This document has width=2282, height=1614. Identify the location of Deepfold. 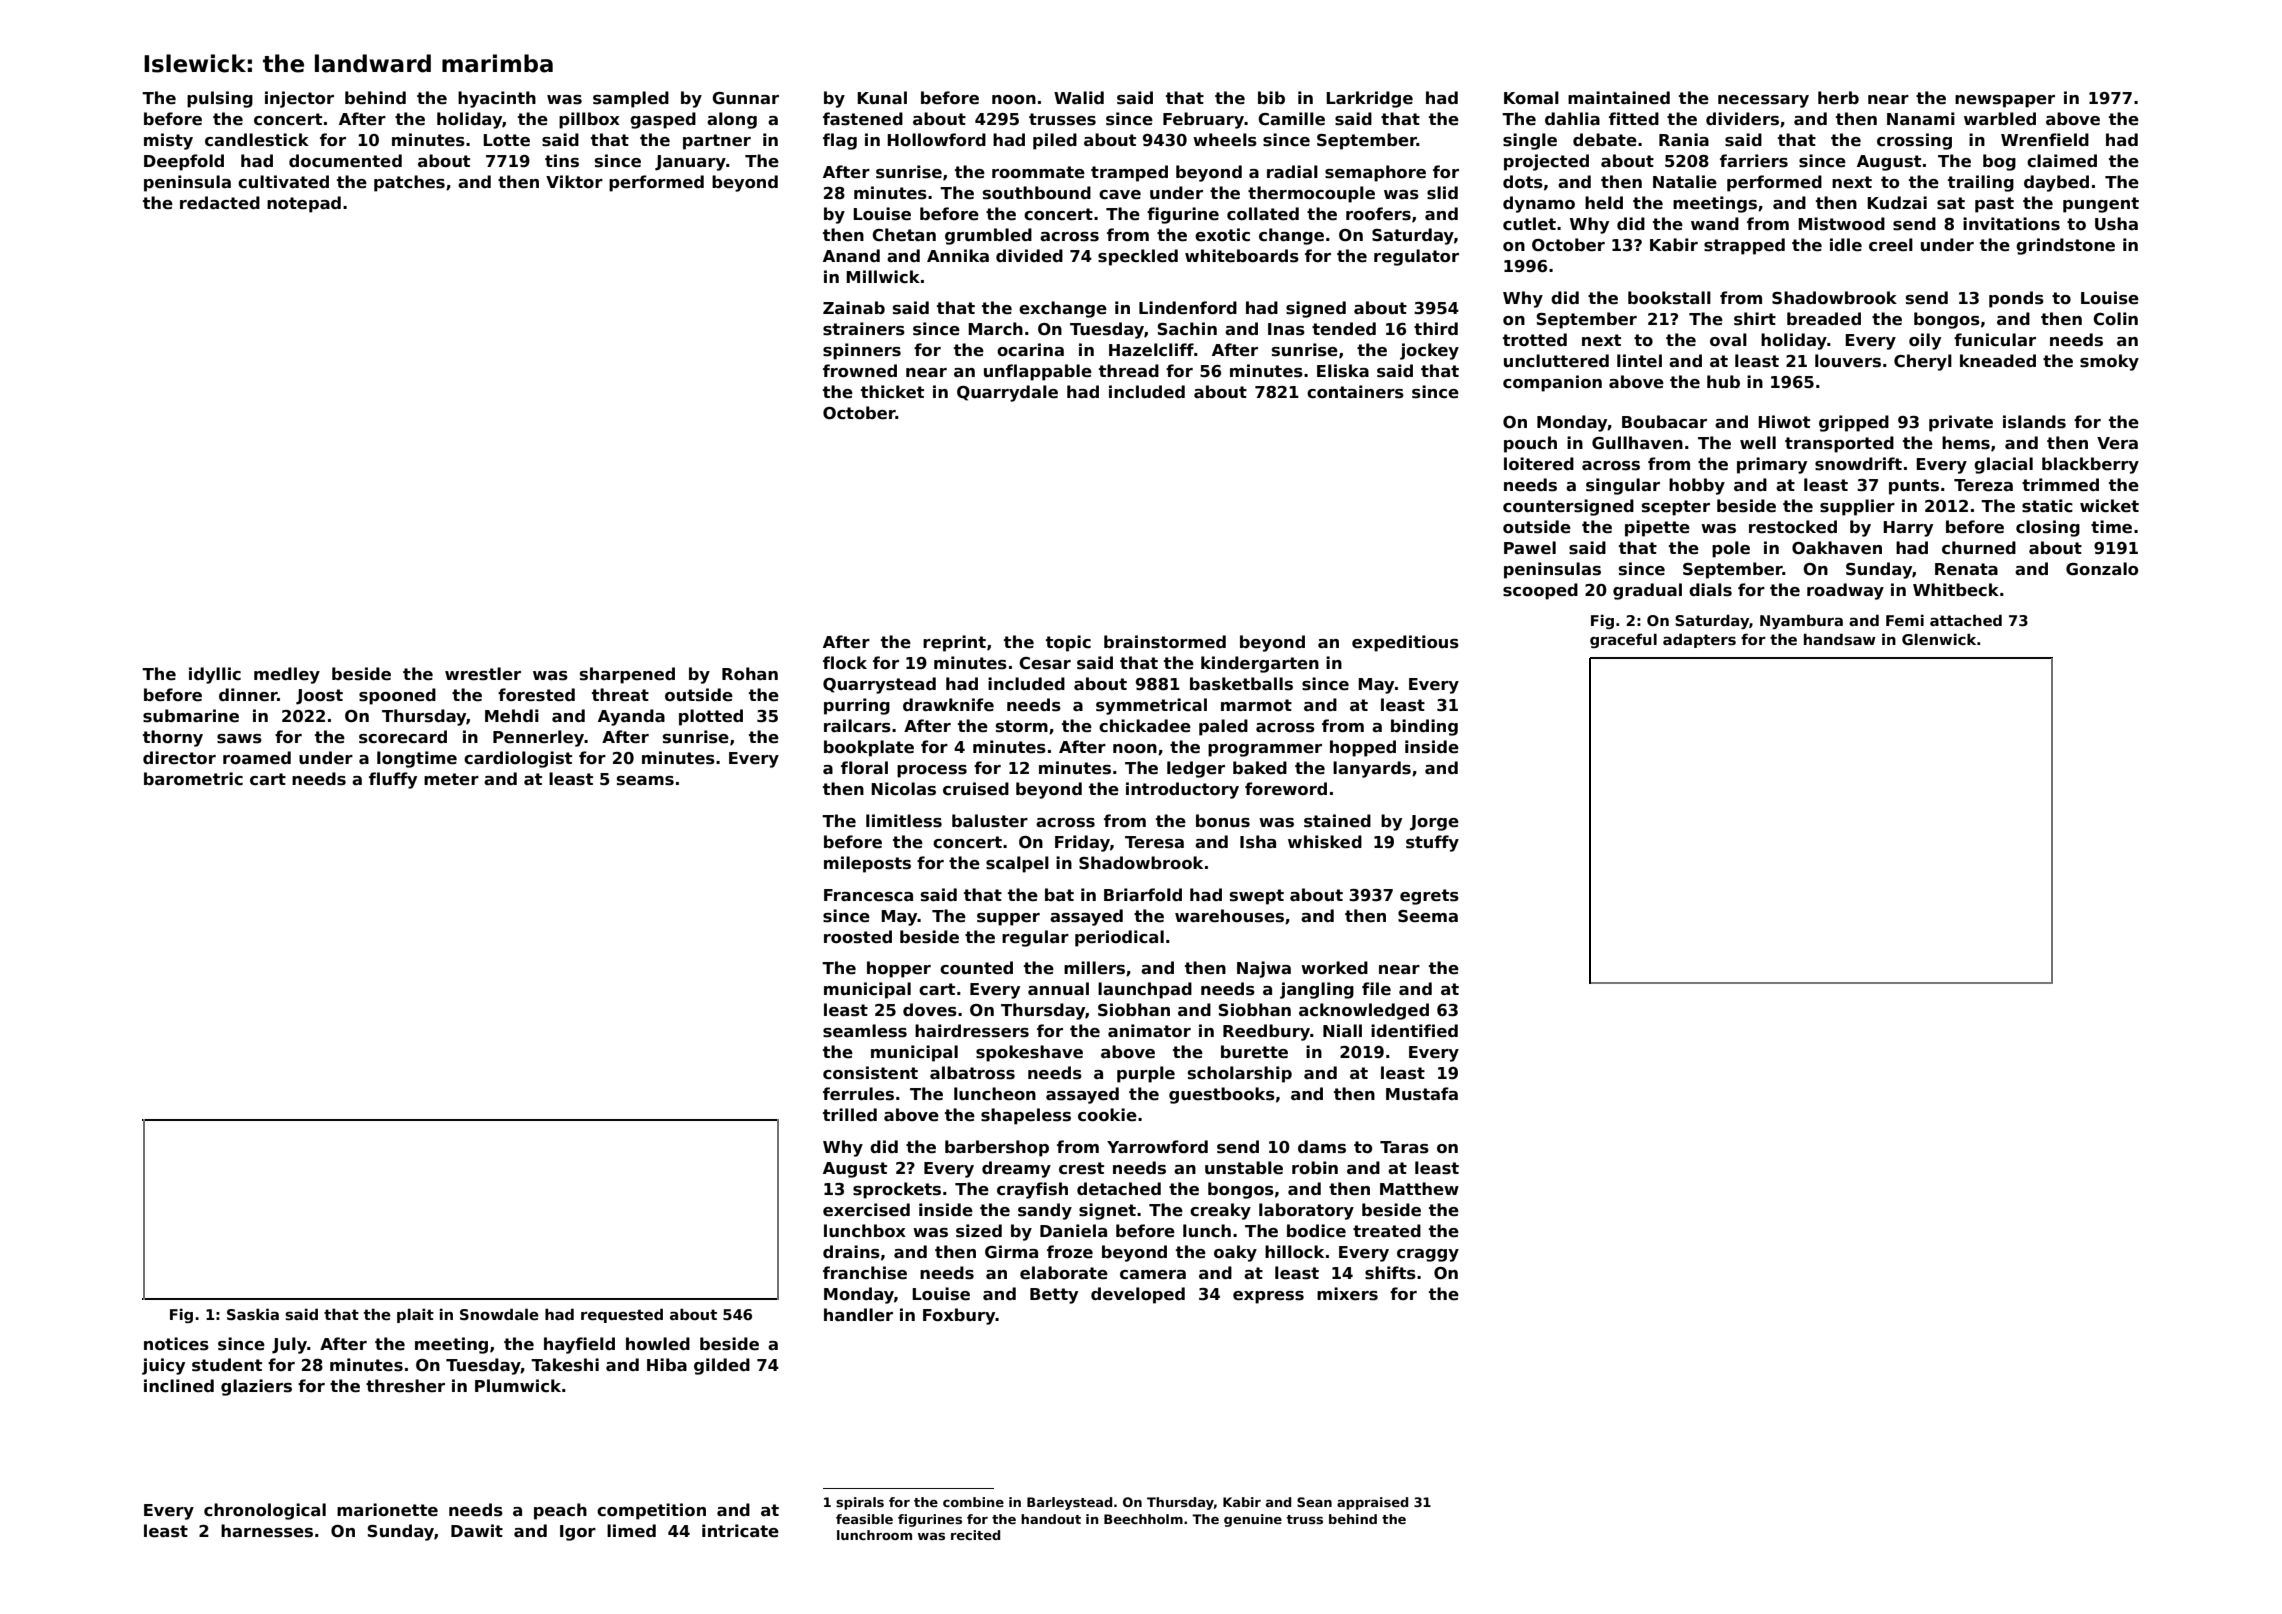
(184, 162).
